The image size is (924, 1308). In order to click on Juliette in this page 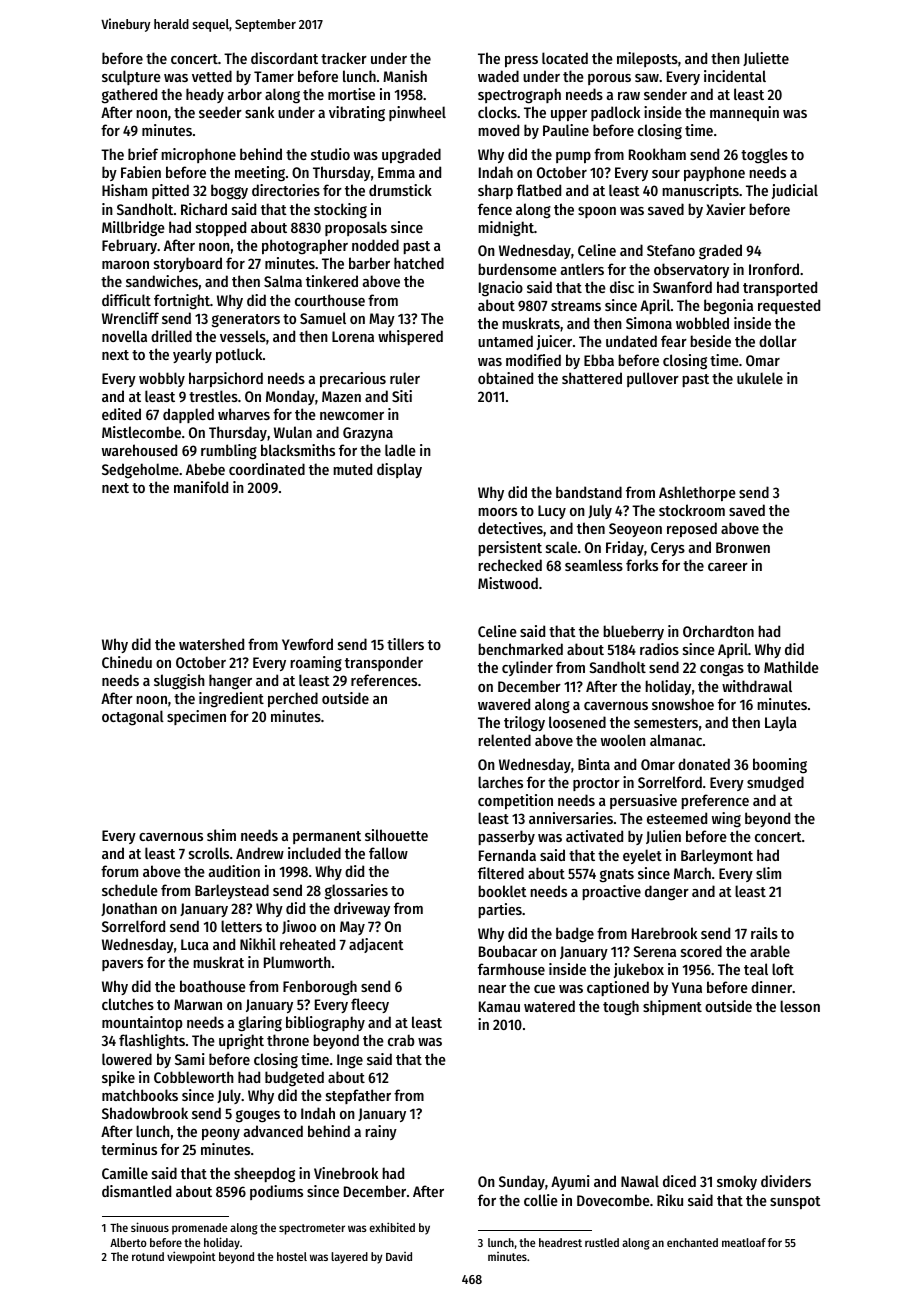, I will do `click(766, 59)`.
